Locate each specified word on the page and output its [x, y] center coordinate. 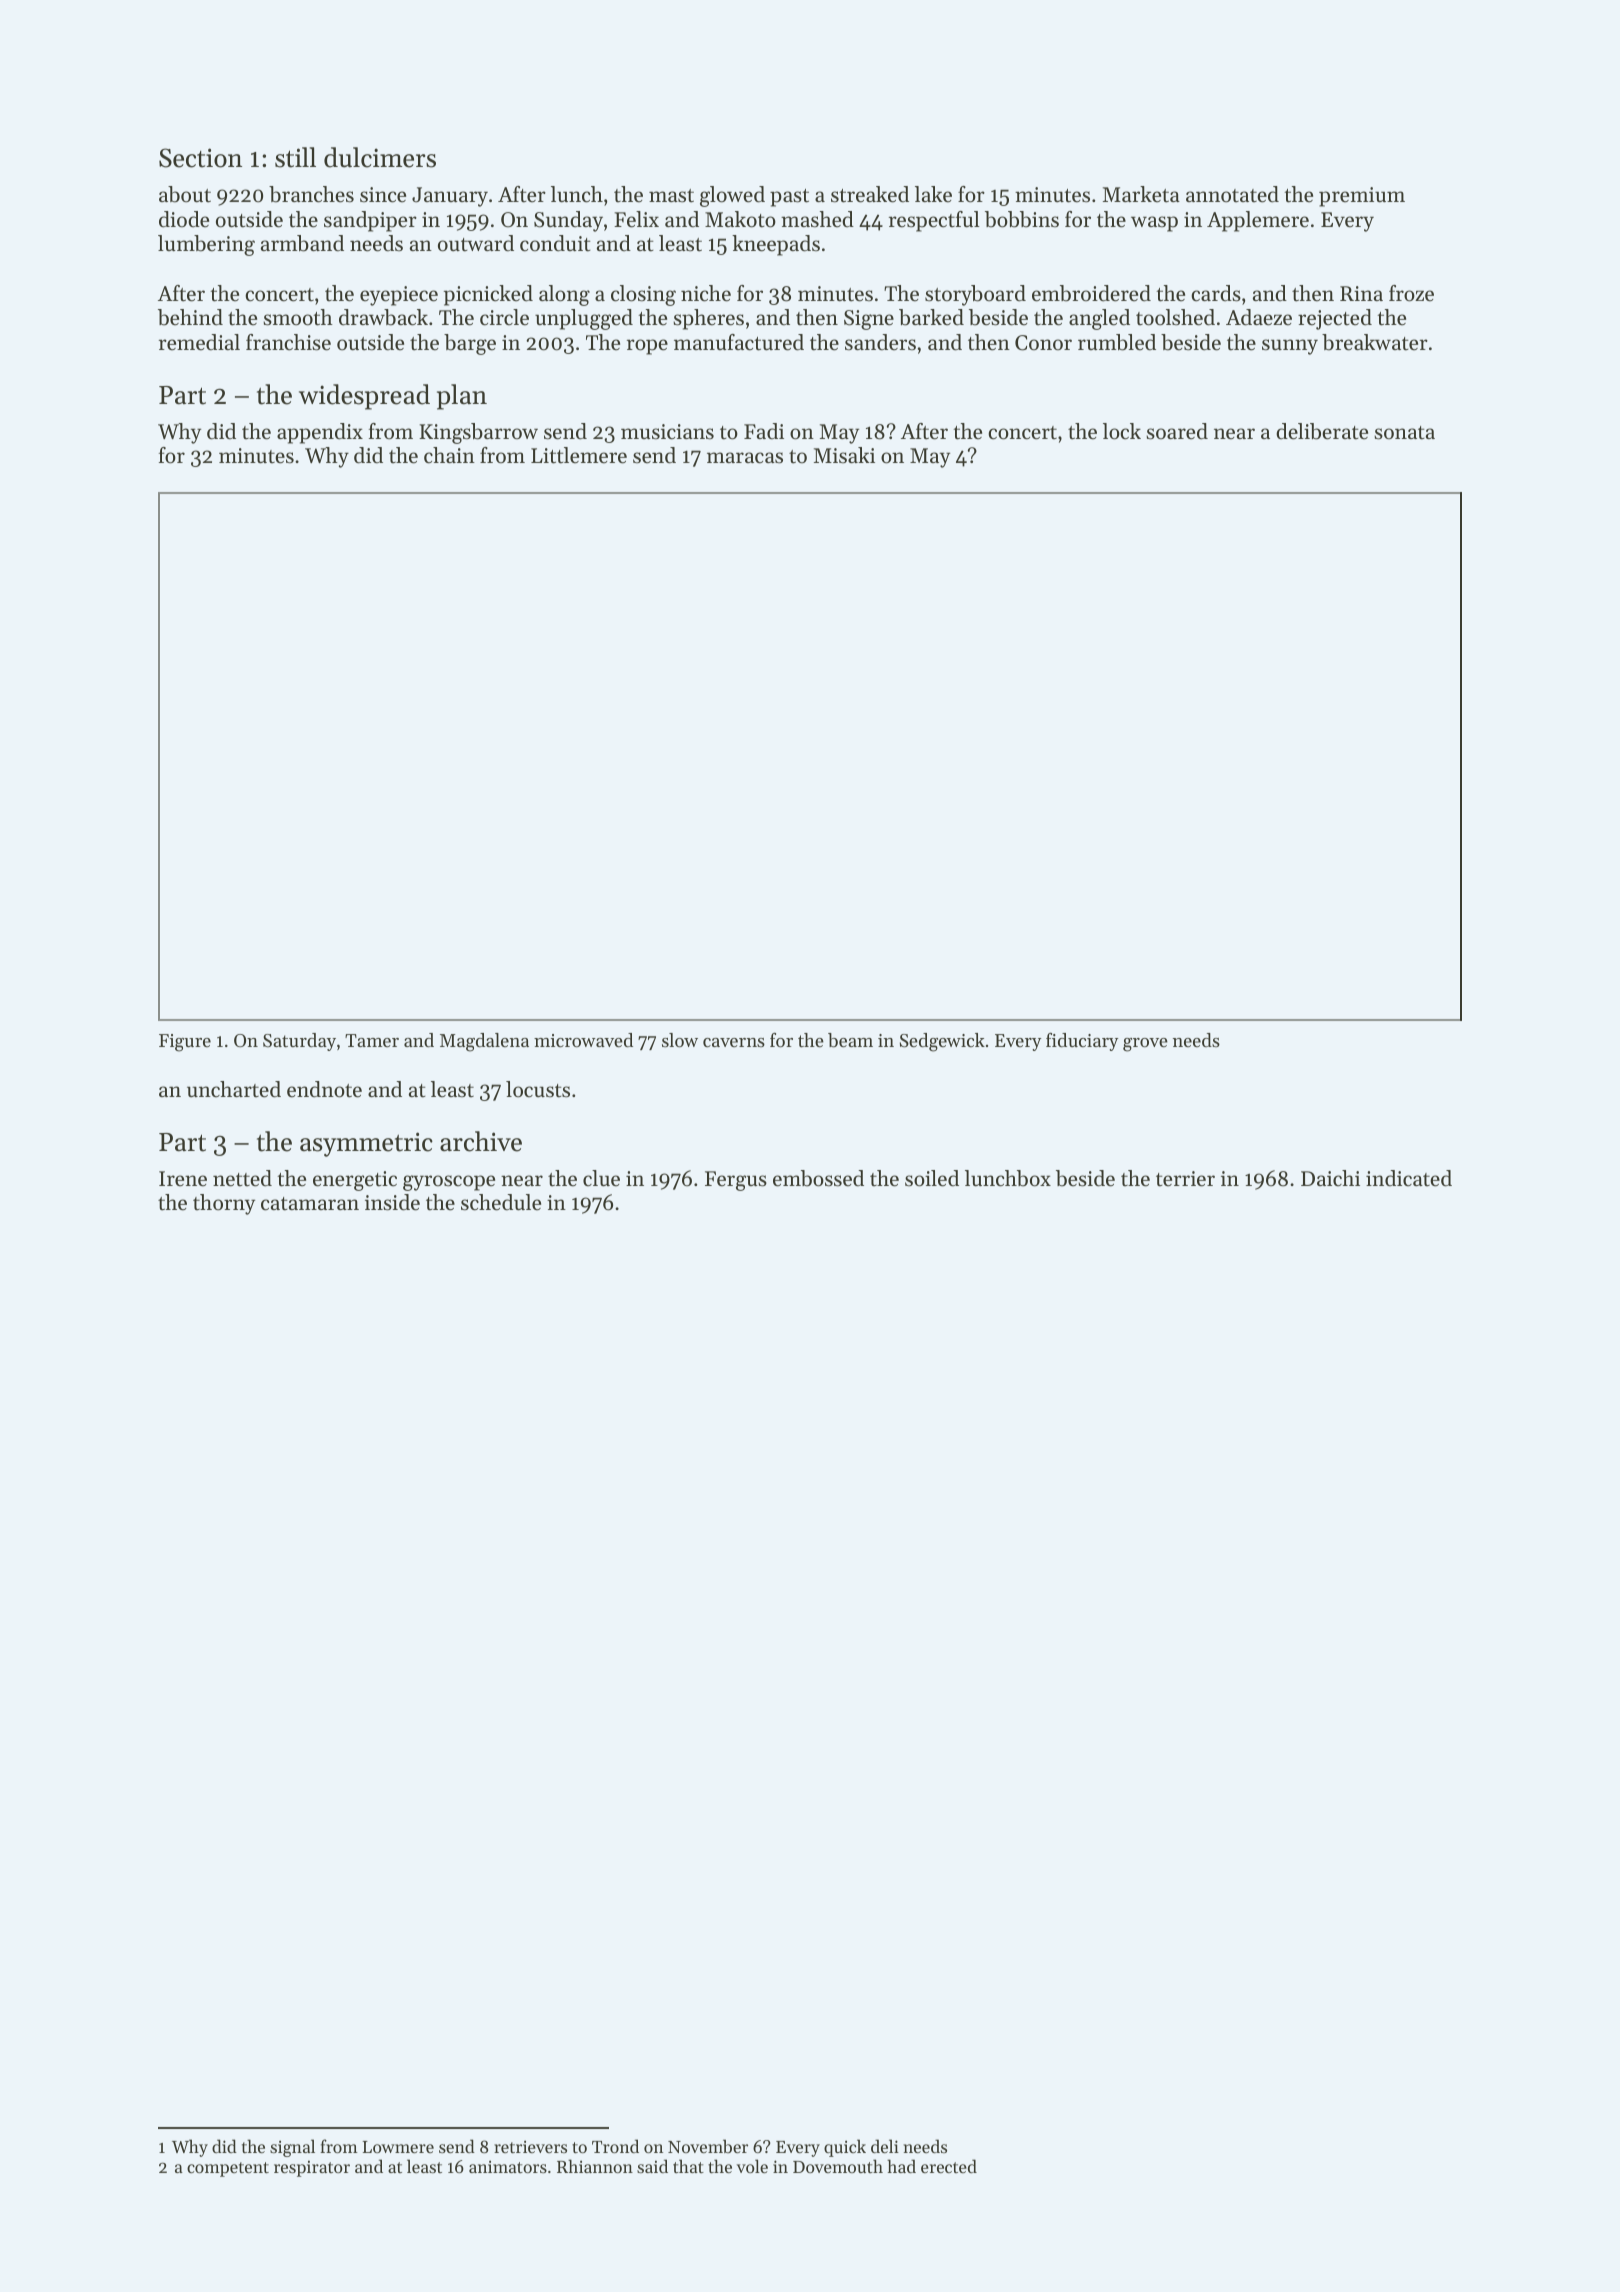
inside [392, 1202]
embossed [818, 1178]
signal [292, 2148]
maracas [745, 458]
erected [949, 2166]
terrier [1185, 1179]
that [688, 2166]
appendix [320, 433]
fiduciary [1082, 1042]
